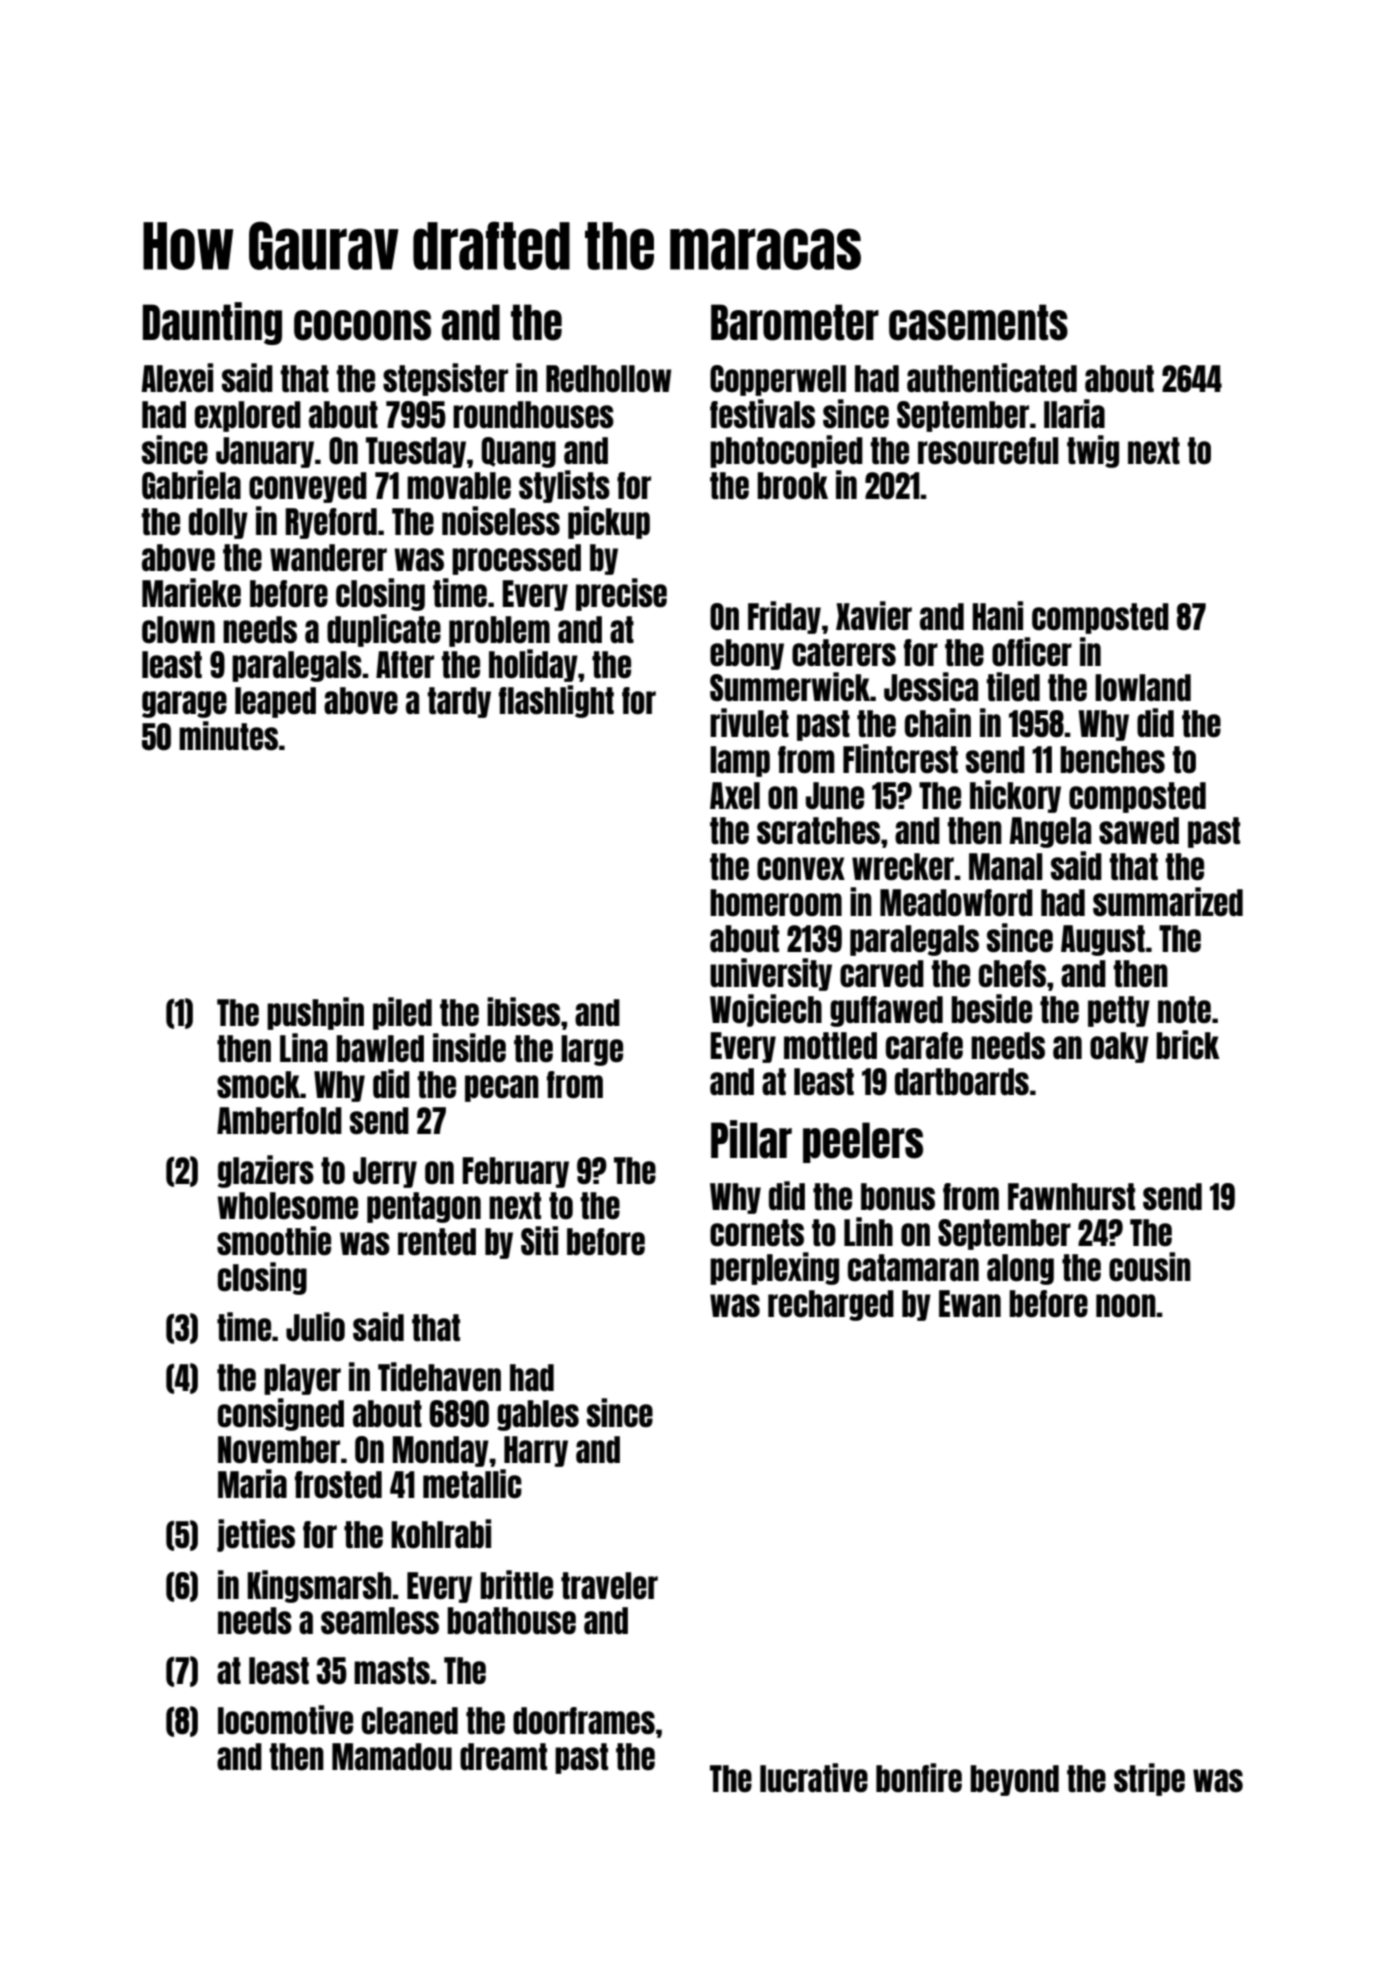 The image size is (1386, 1969). I want to click on boathouse, so click(511, 1621).
